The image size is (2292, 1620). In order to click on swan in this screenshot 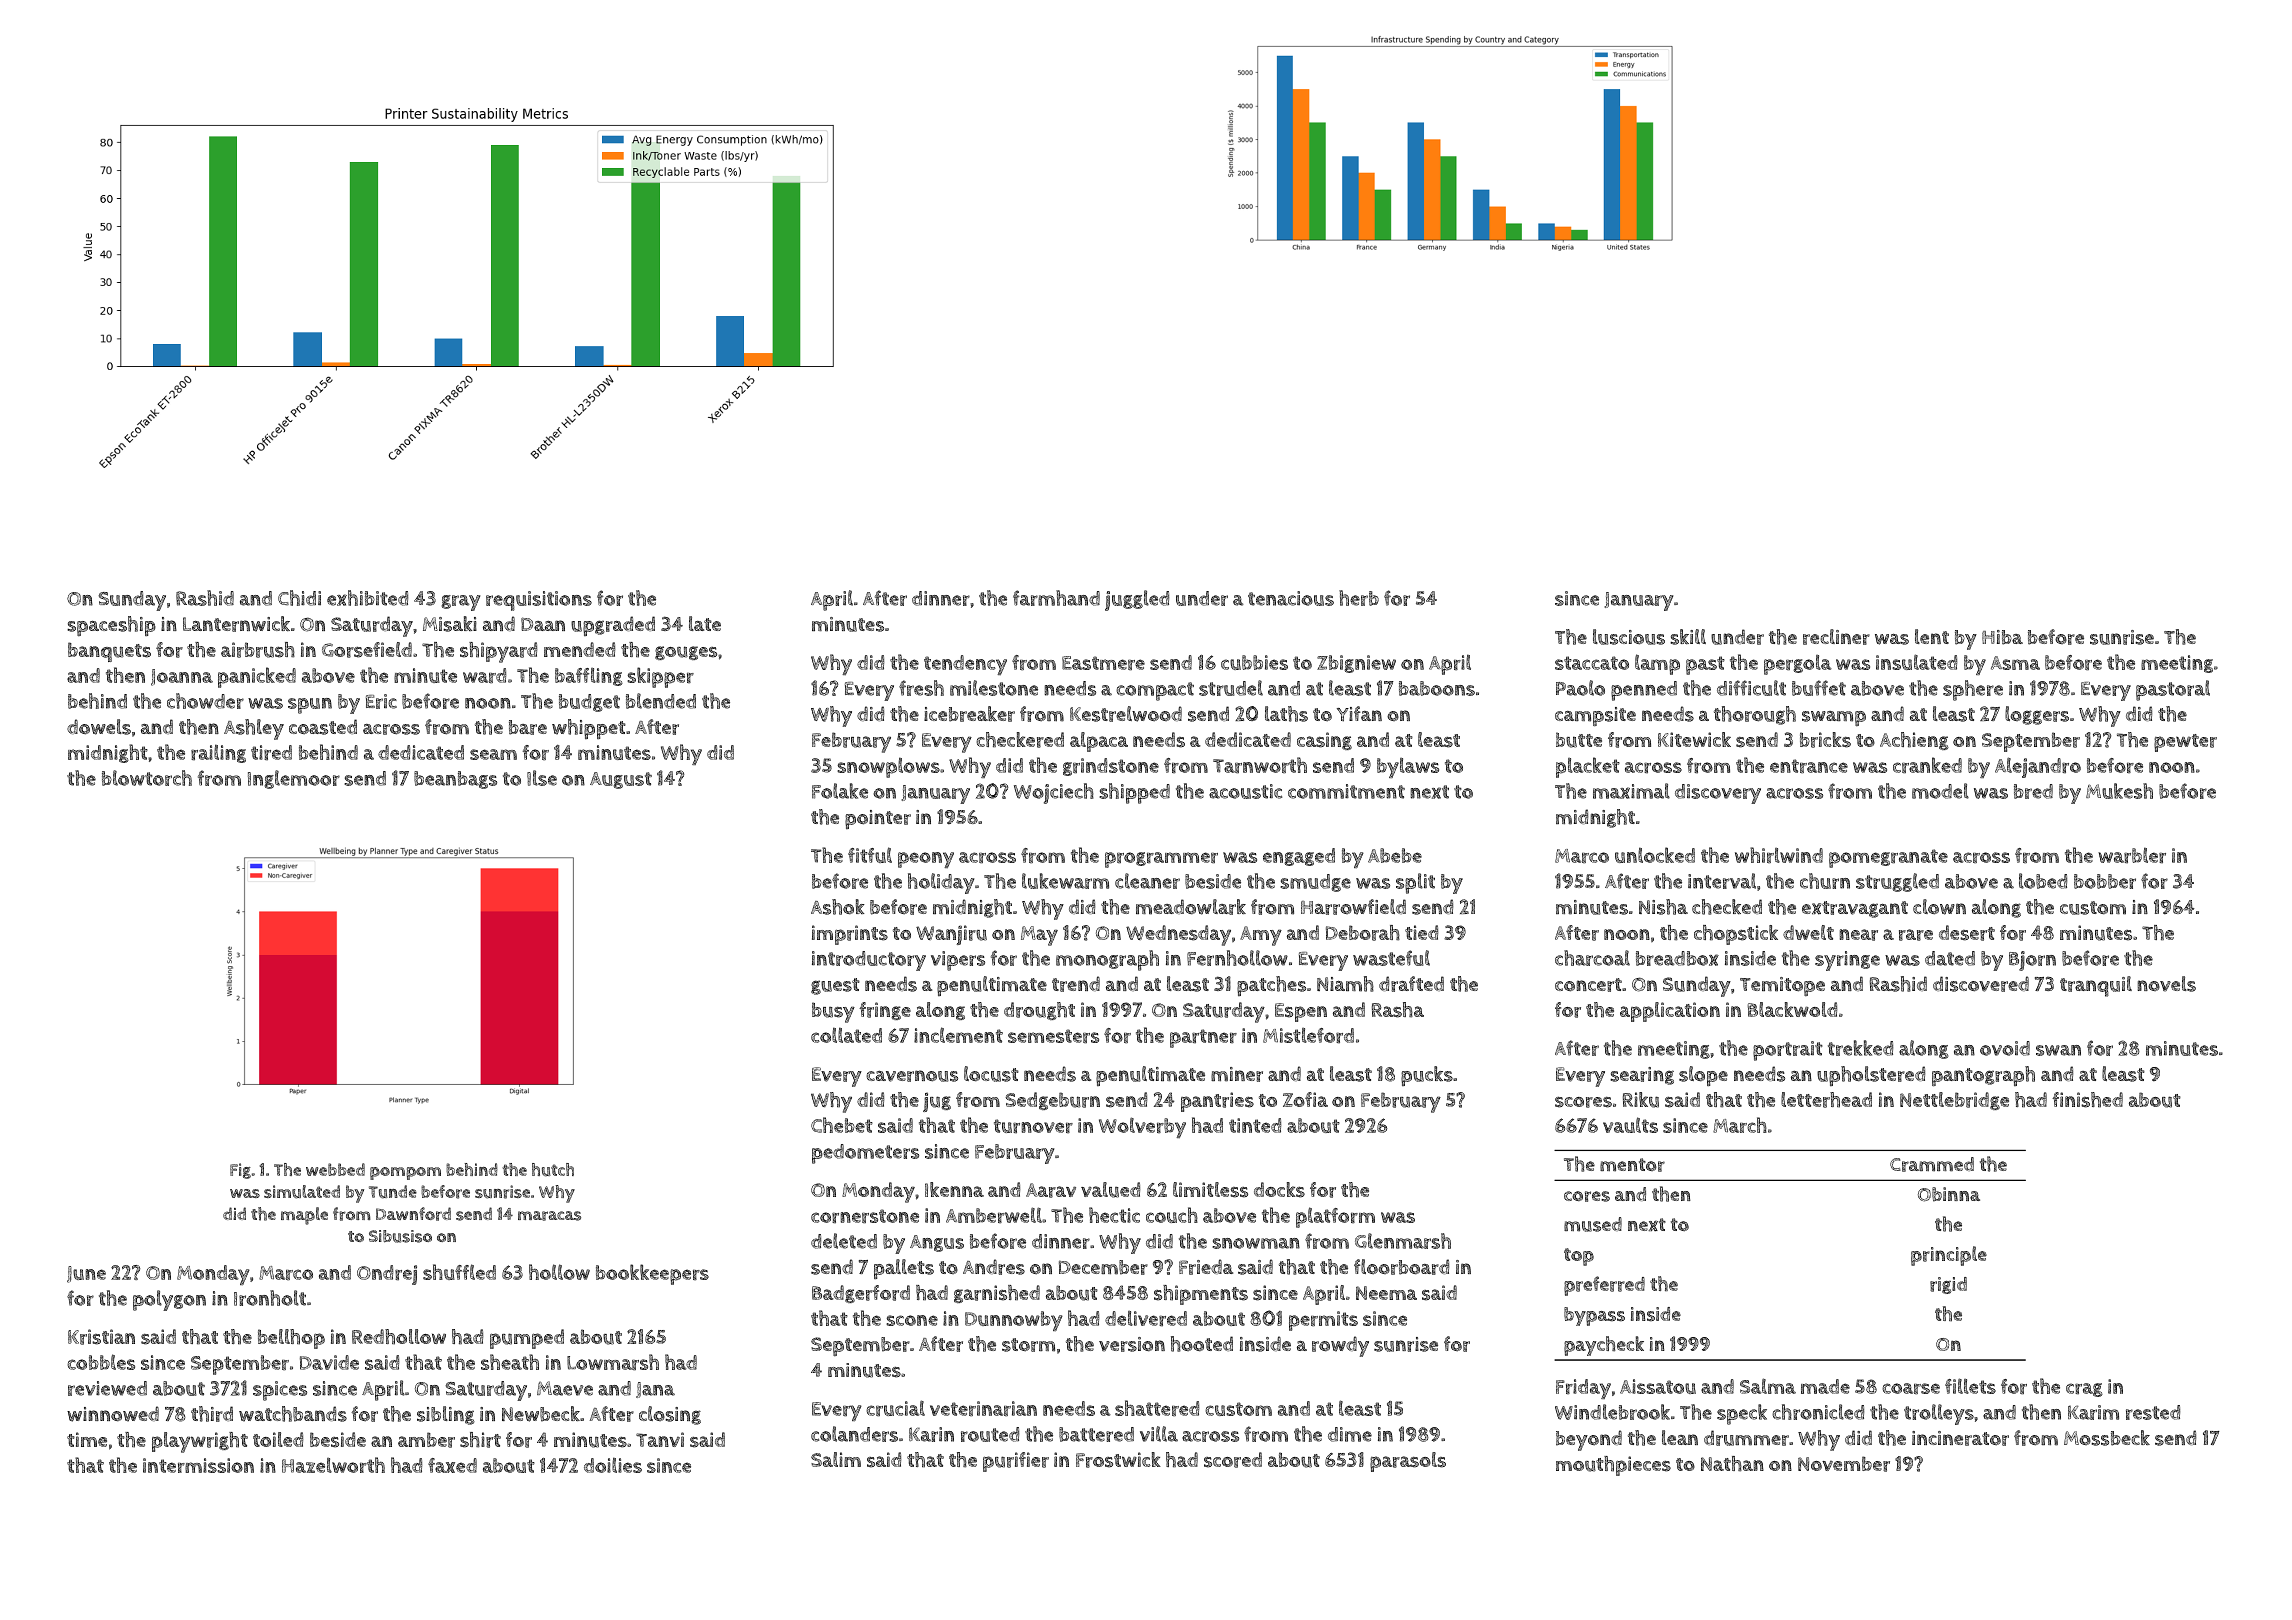, I will do `click(2058, 1050)`.
